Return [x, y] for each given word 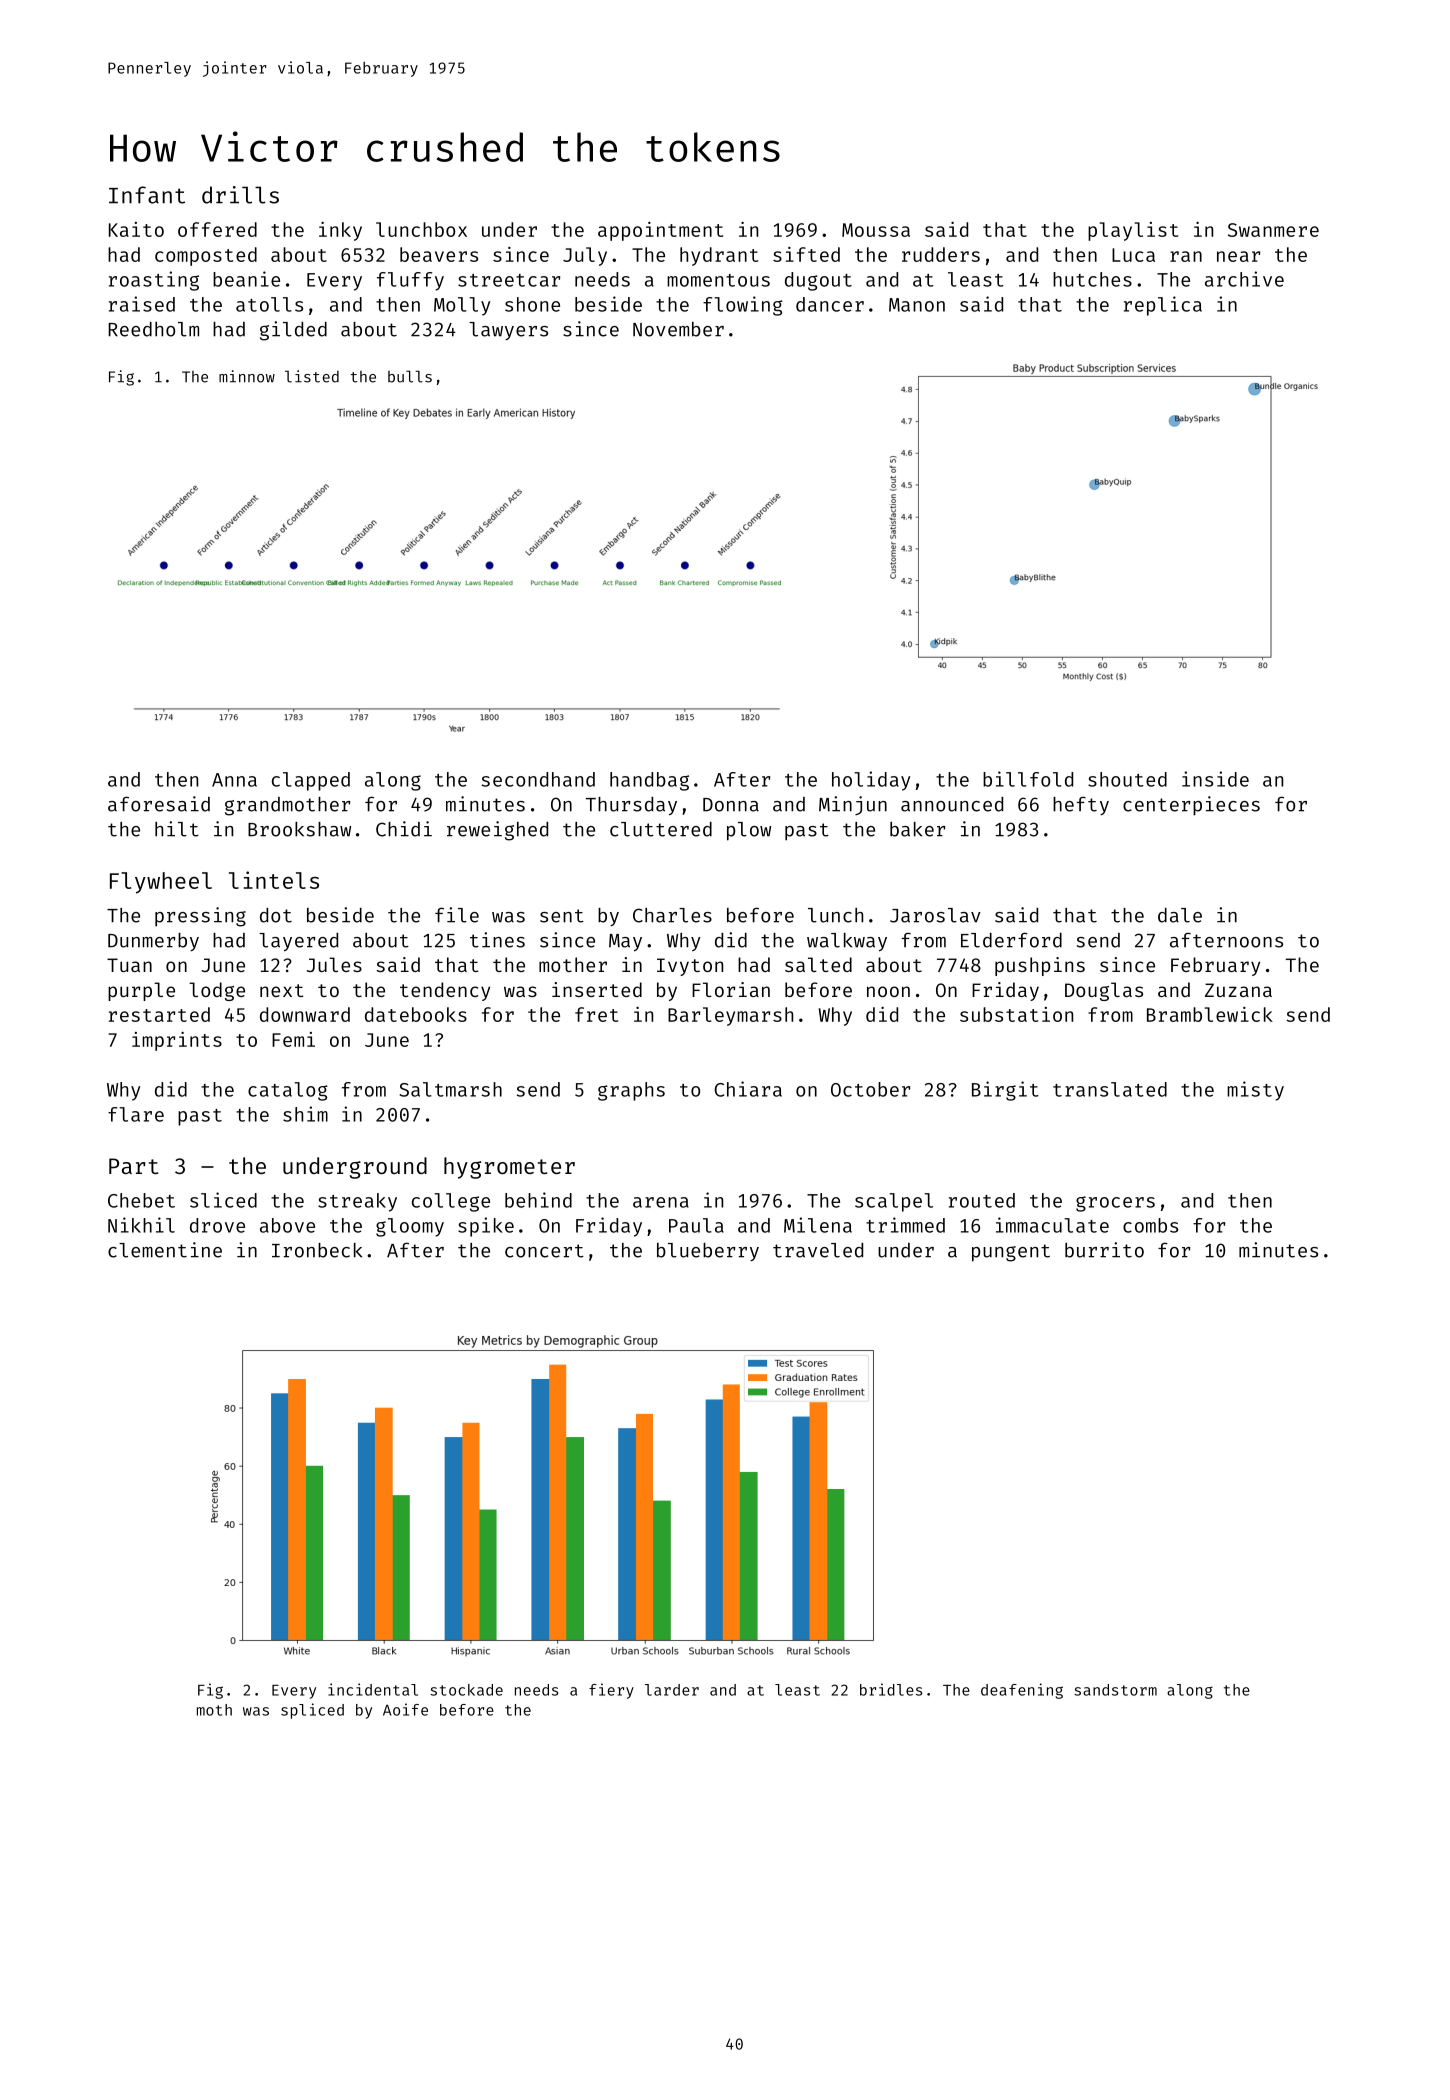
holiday [871, 781]
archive [1244, 279]
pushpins [1040, 966]
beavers [439, 254]
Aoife [405, 1709]
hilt [177, 829]
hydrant [719, 256]
